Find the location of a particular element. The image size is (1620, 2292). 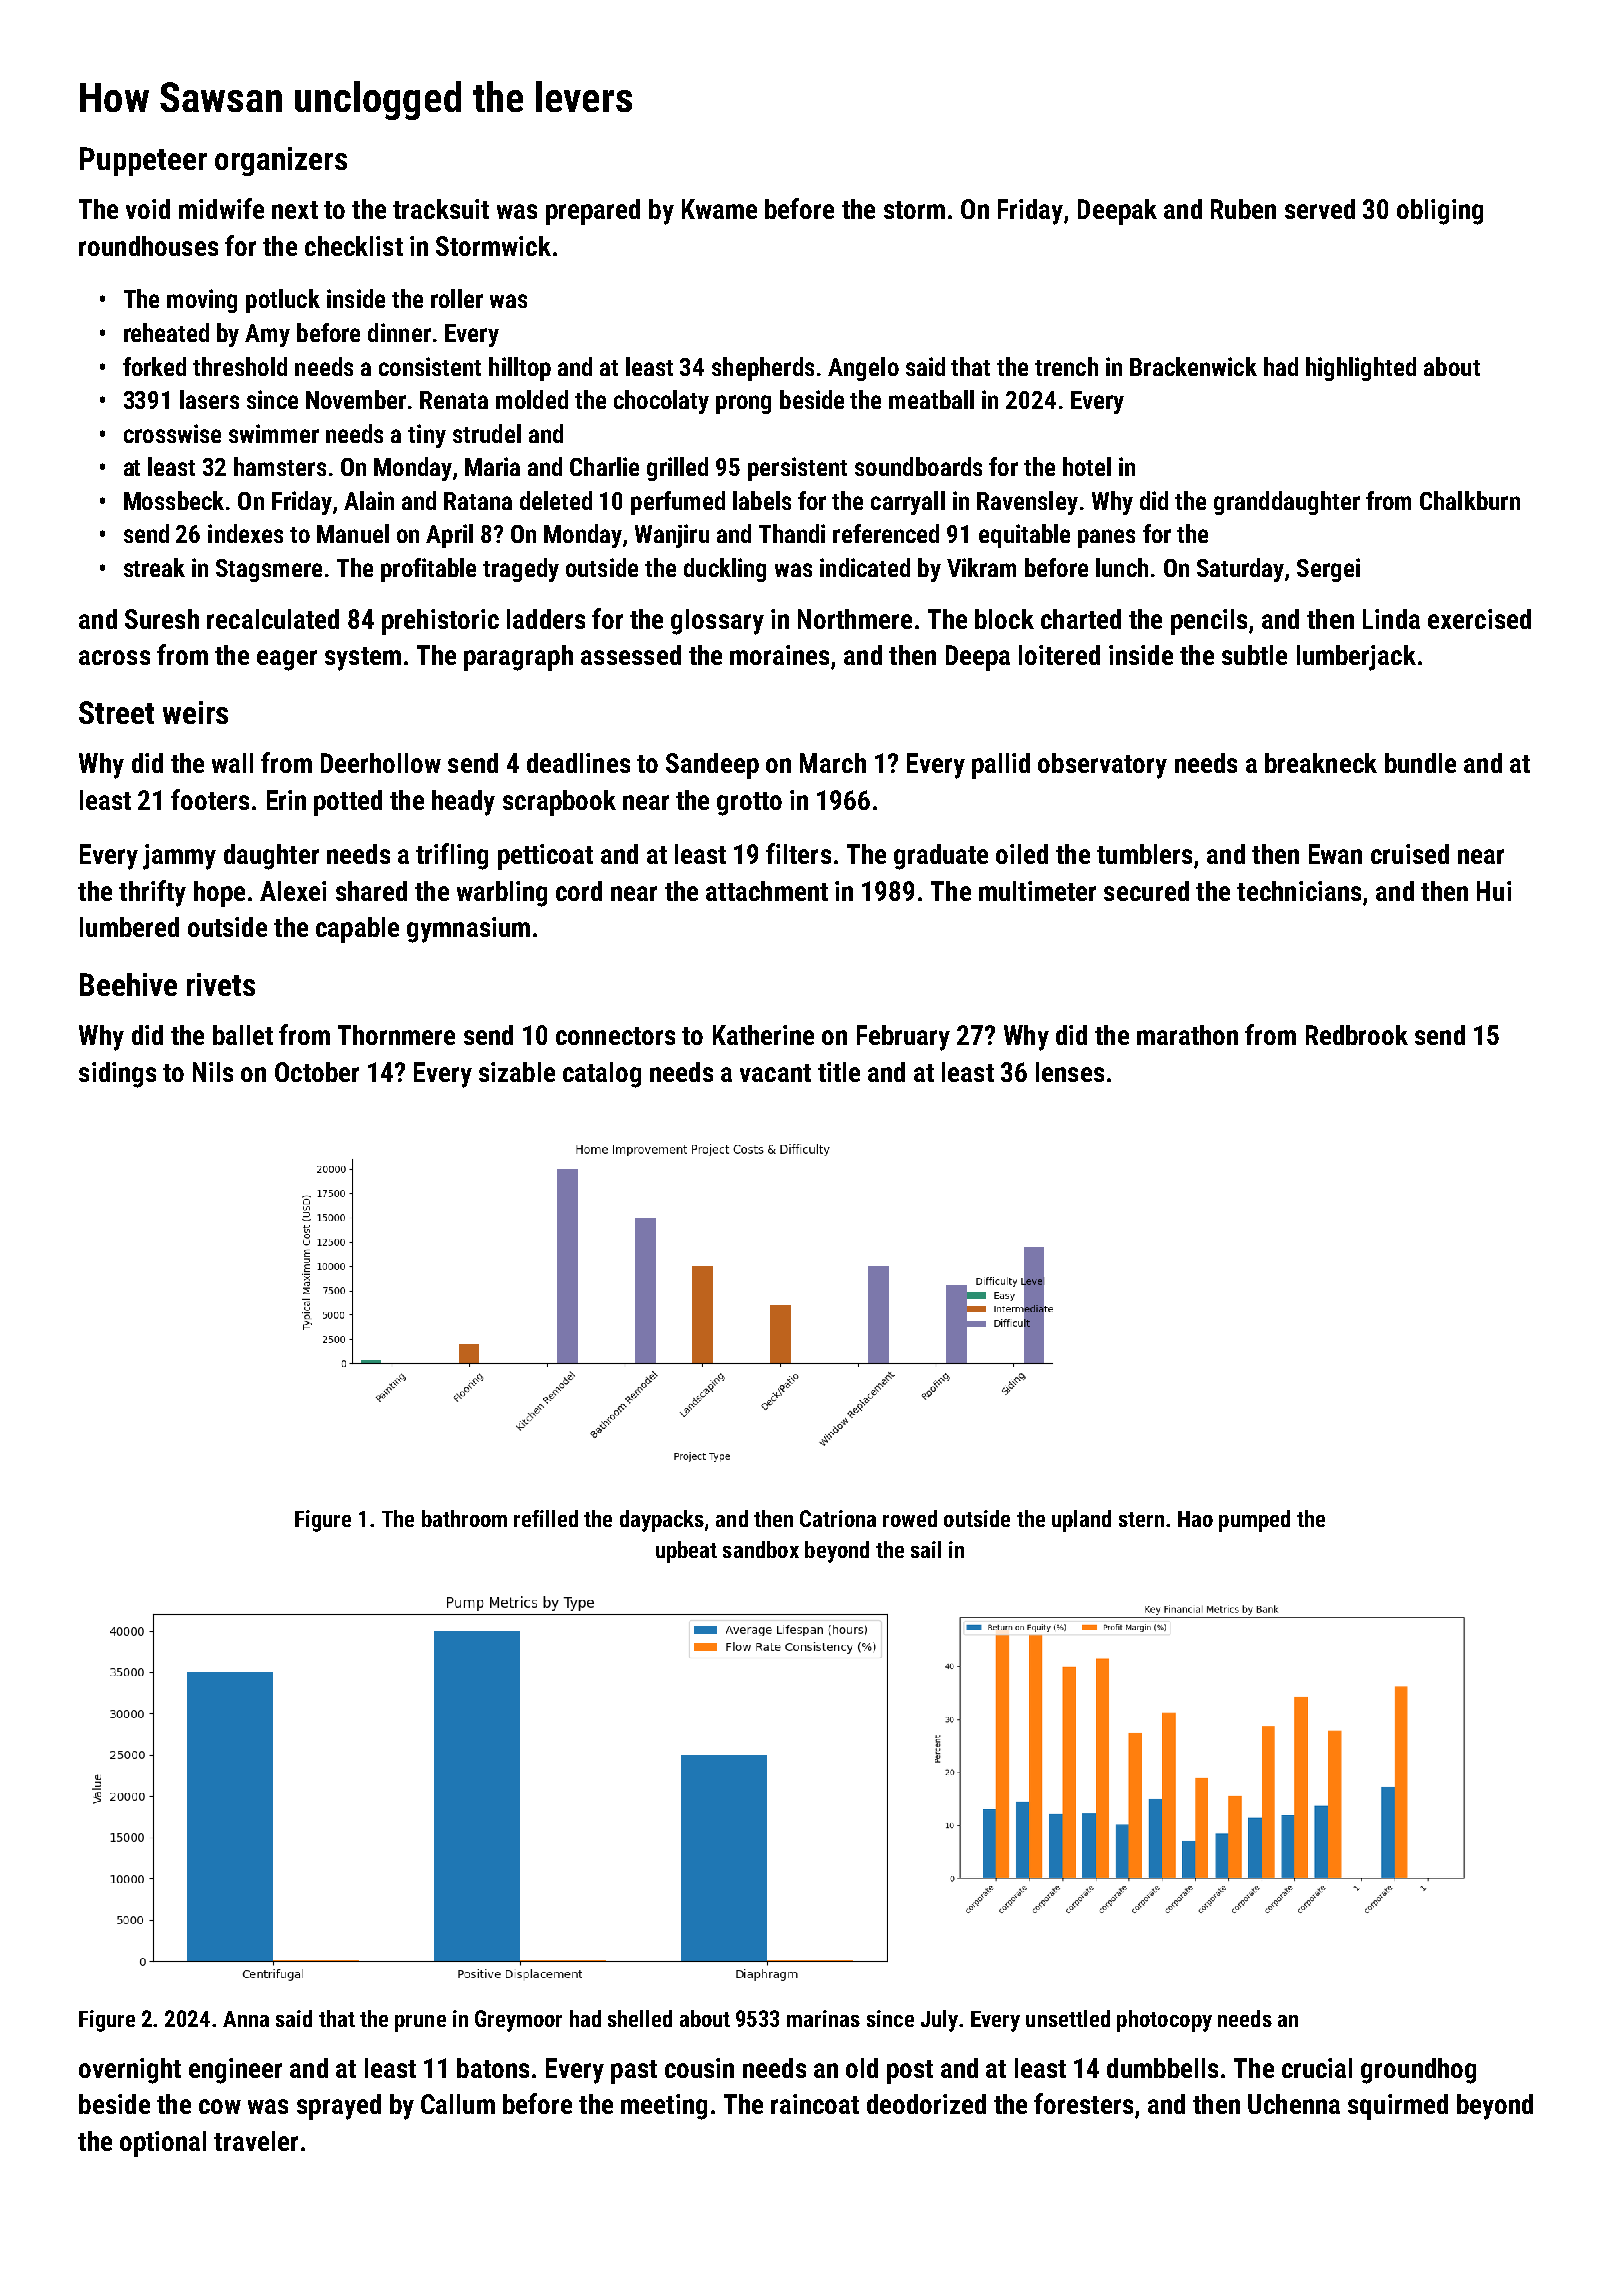

organizers is located at coordinates (281, 161).
